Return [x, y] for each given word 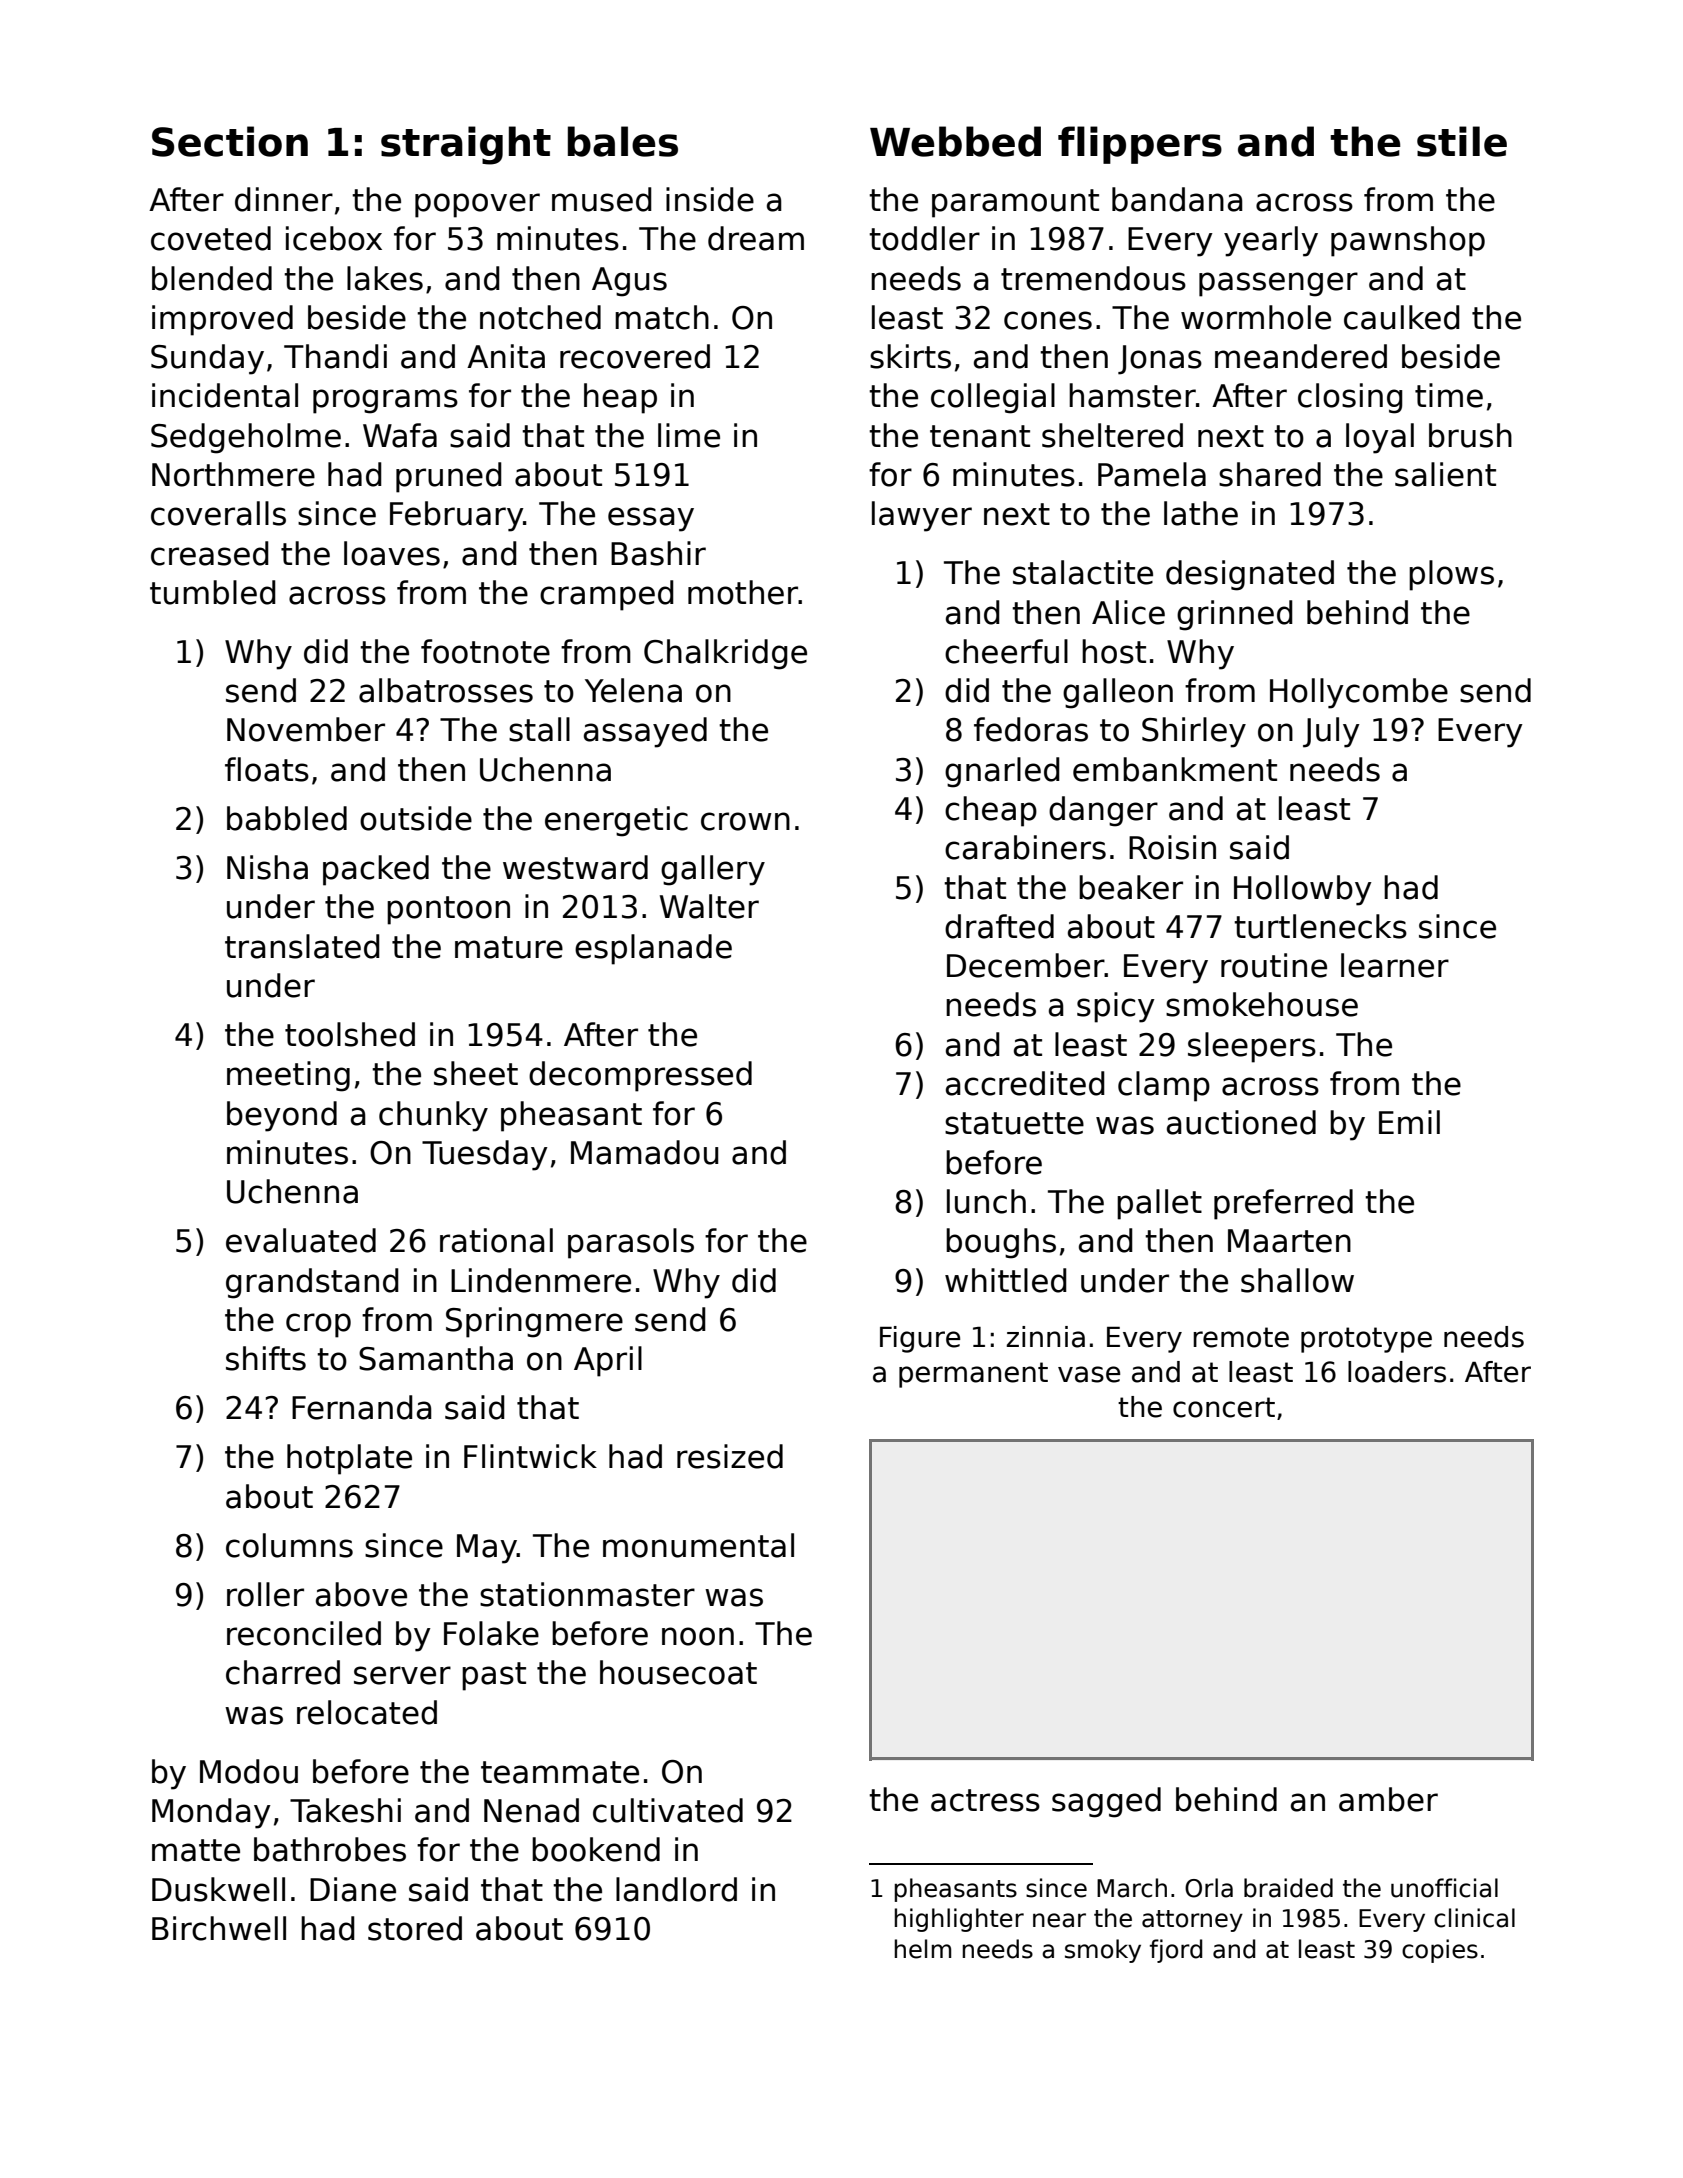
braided [1288, 1888]
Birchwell [219, 1928]
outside [416, 818]
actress [985, 1800]
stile [1462, 141]
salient [1445, 474]
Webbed [955, 141]
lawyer [922, 516]
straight [466, 145]
